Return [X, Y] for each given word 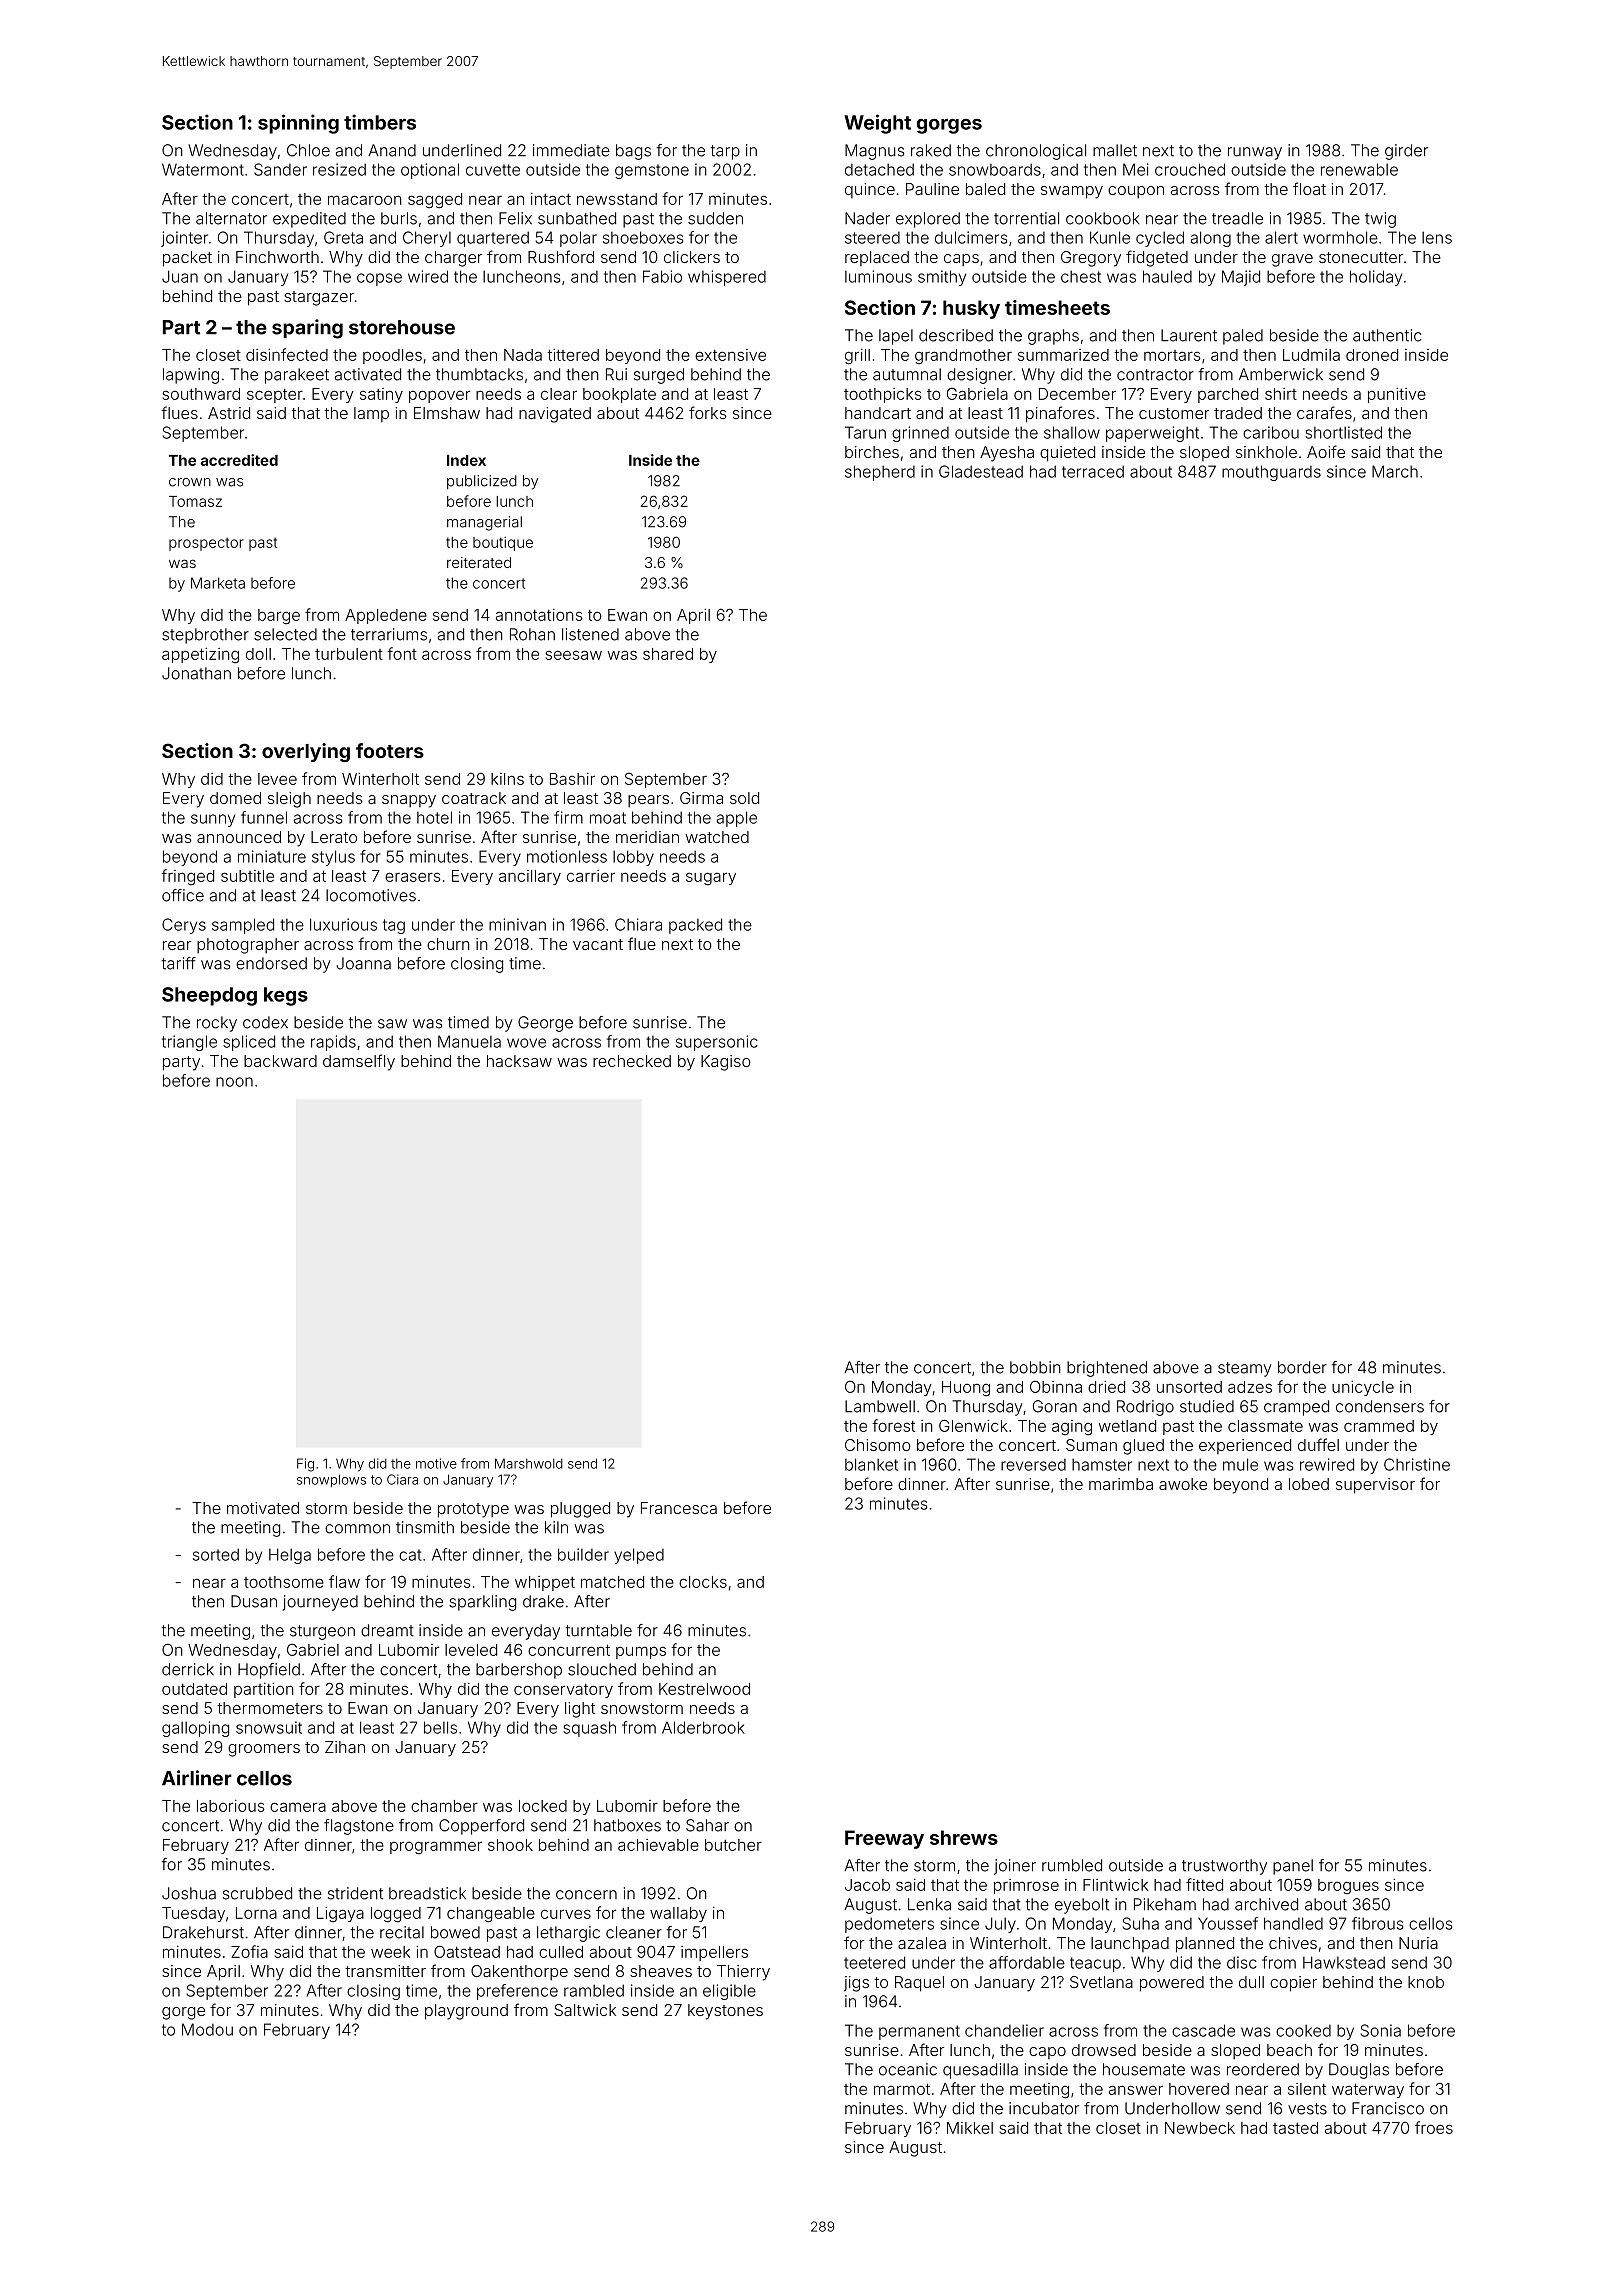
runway [1255, 153]
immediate [571, 150]
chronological [1036, 152]
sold [744, 798]
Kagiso [726, 1063]
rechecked [632, 1061]
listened [590, 634]
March [1395, 471]
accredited [239, 460]
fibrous [1377, 1923]
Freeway [884, 1839]
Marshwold [529, 1463]
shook [510, 1845]
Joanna [363, 963]
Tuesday [193, 1914]
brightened [1107, 1369]
